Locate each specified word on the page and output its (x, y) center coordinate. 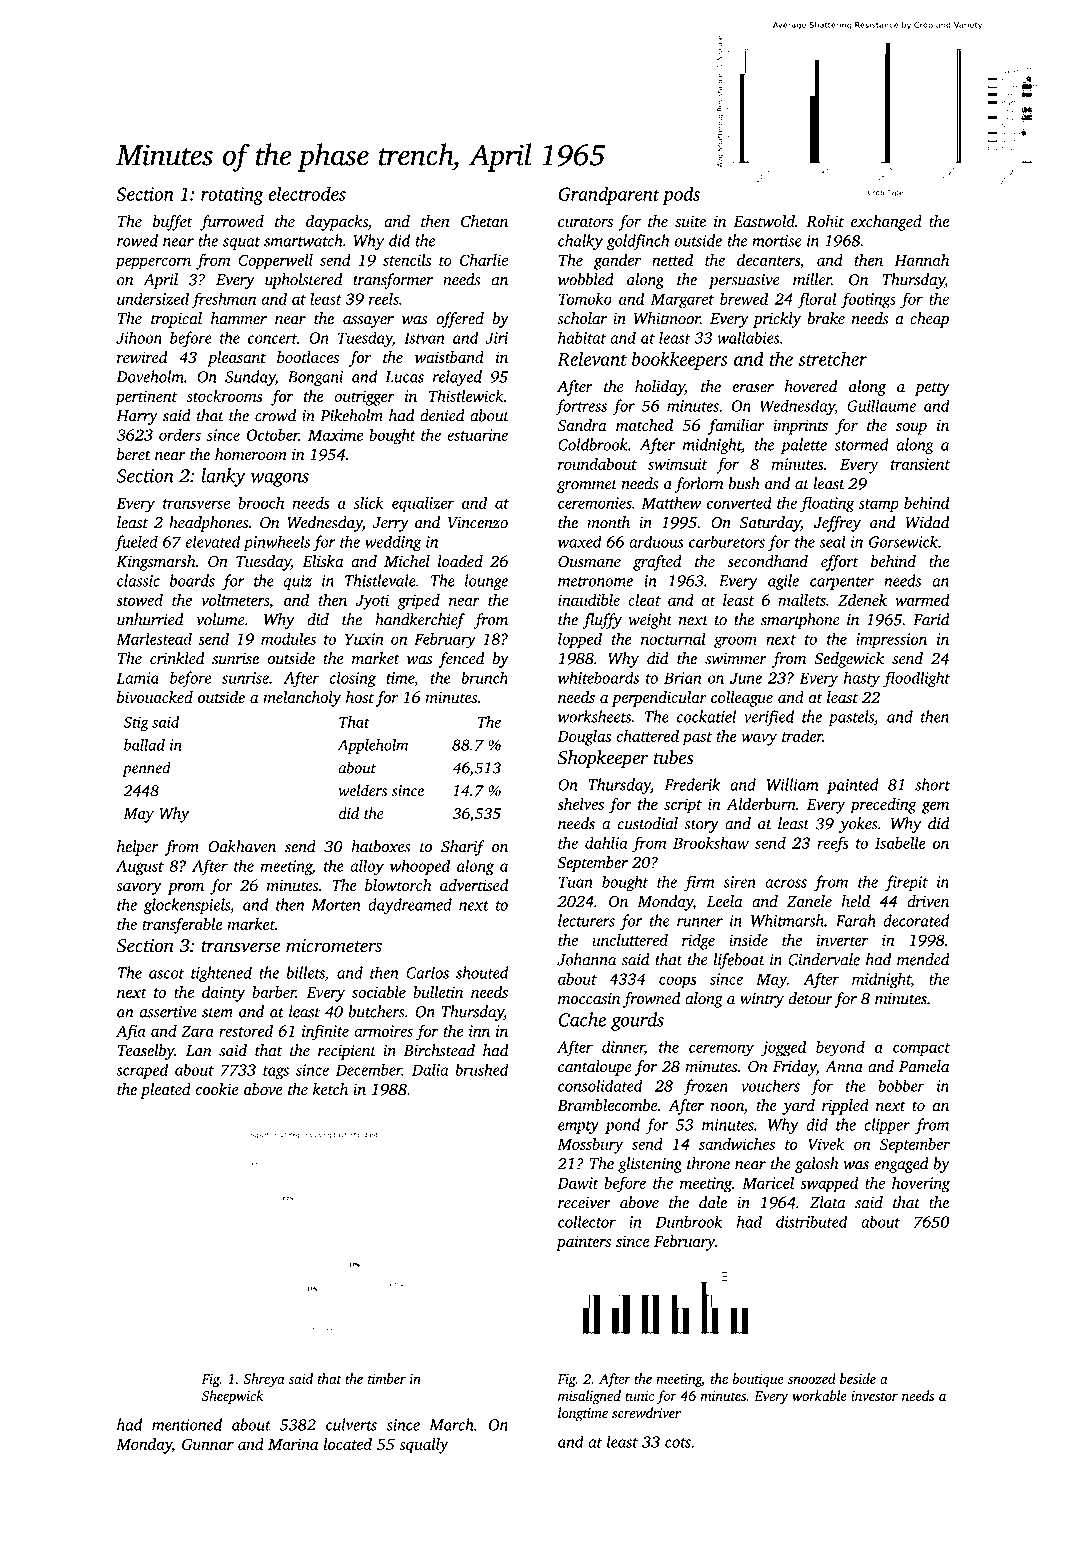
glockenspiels (187, 906)
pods (681, 195)
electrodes (307, 193)
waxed (580, 541)
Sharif (463, 848)
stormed (862, 444)
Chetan (484, 221)
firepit (906, 883)
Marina (293, 1444)
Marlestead (154, 638)
